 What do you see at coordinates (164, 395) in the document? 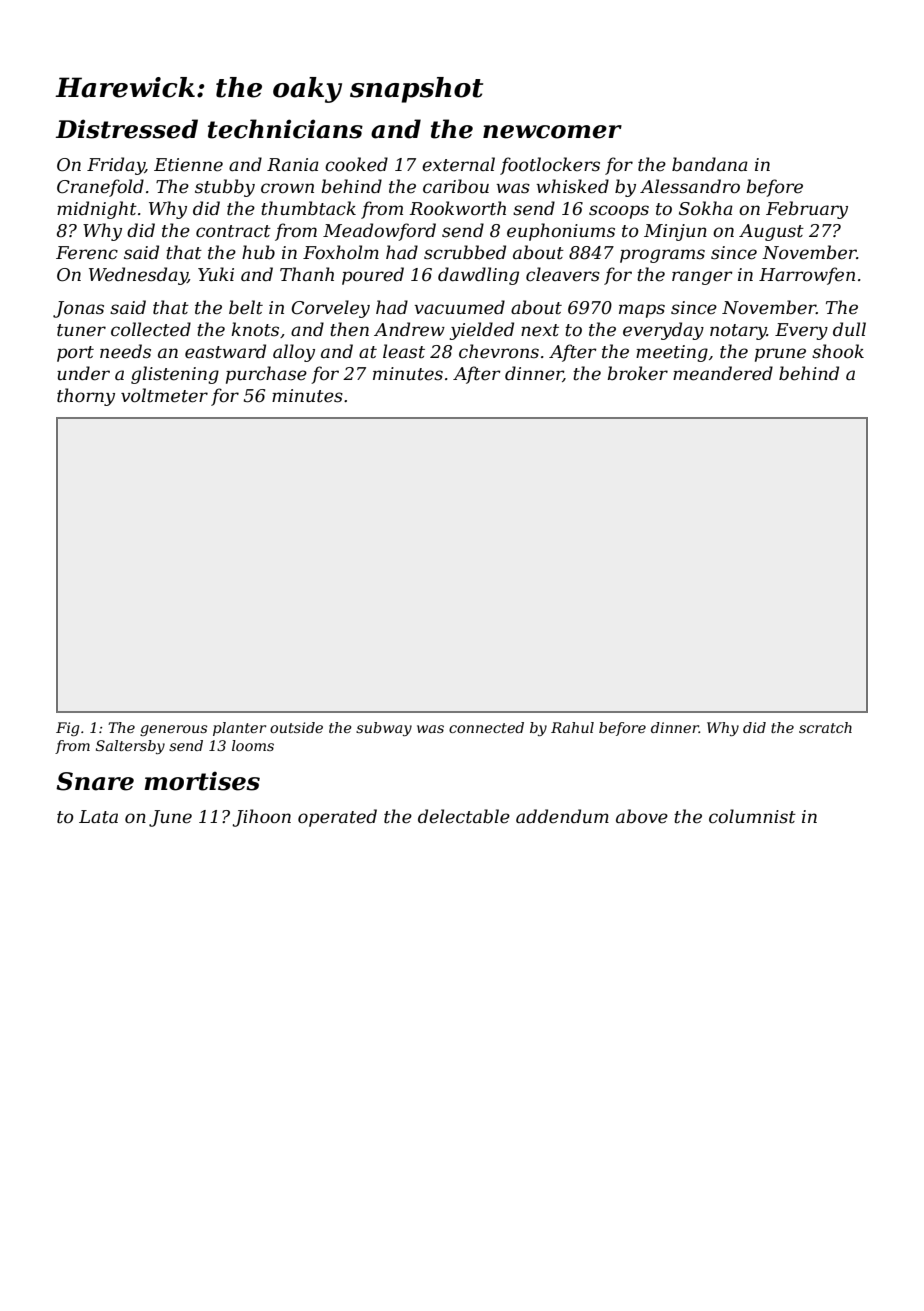
I see `voltmeter` at bounding box center [164, 395].
